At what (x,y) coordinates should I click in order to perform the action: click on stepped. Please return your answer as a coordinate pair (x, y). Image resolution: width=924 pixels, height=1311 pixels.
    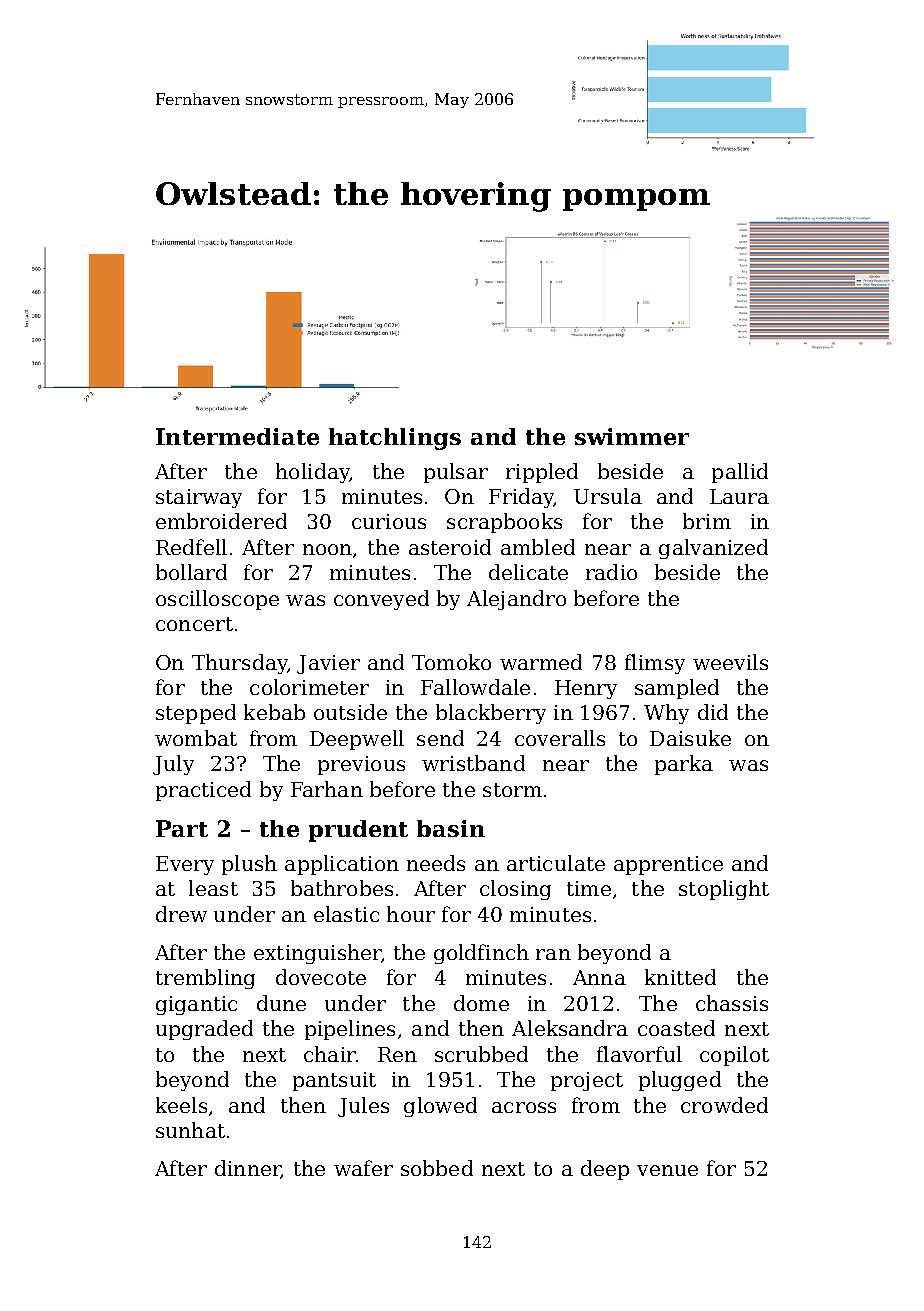
    Looking at the image, I should click on (196, 714).
